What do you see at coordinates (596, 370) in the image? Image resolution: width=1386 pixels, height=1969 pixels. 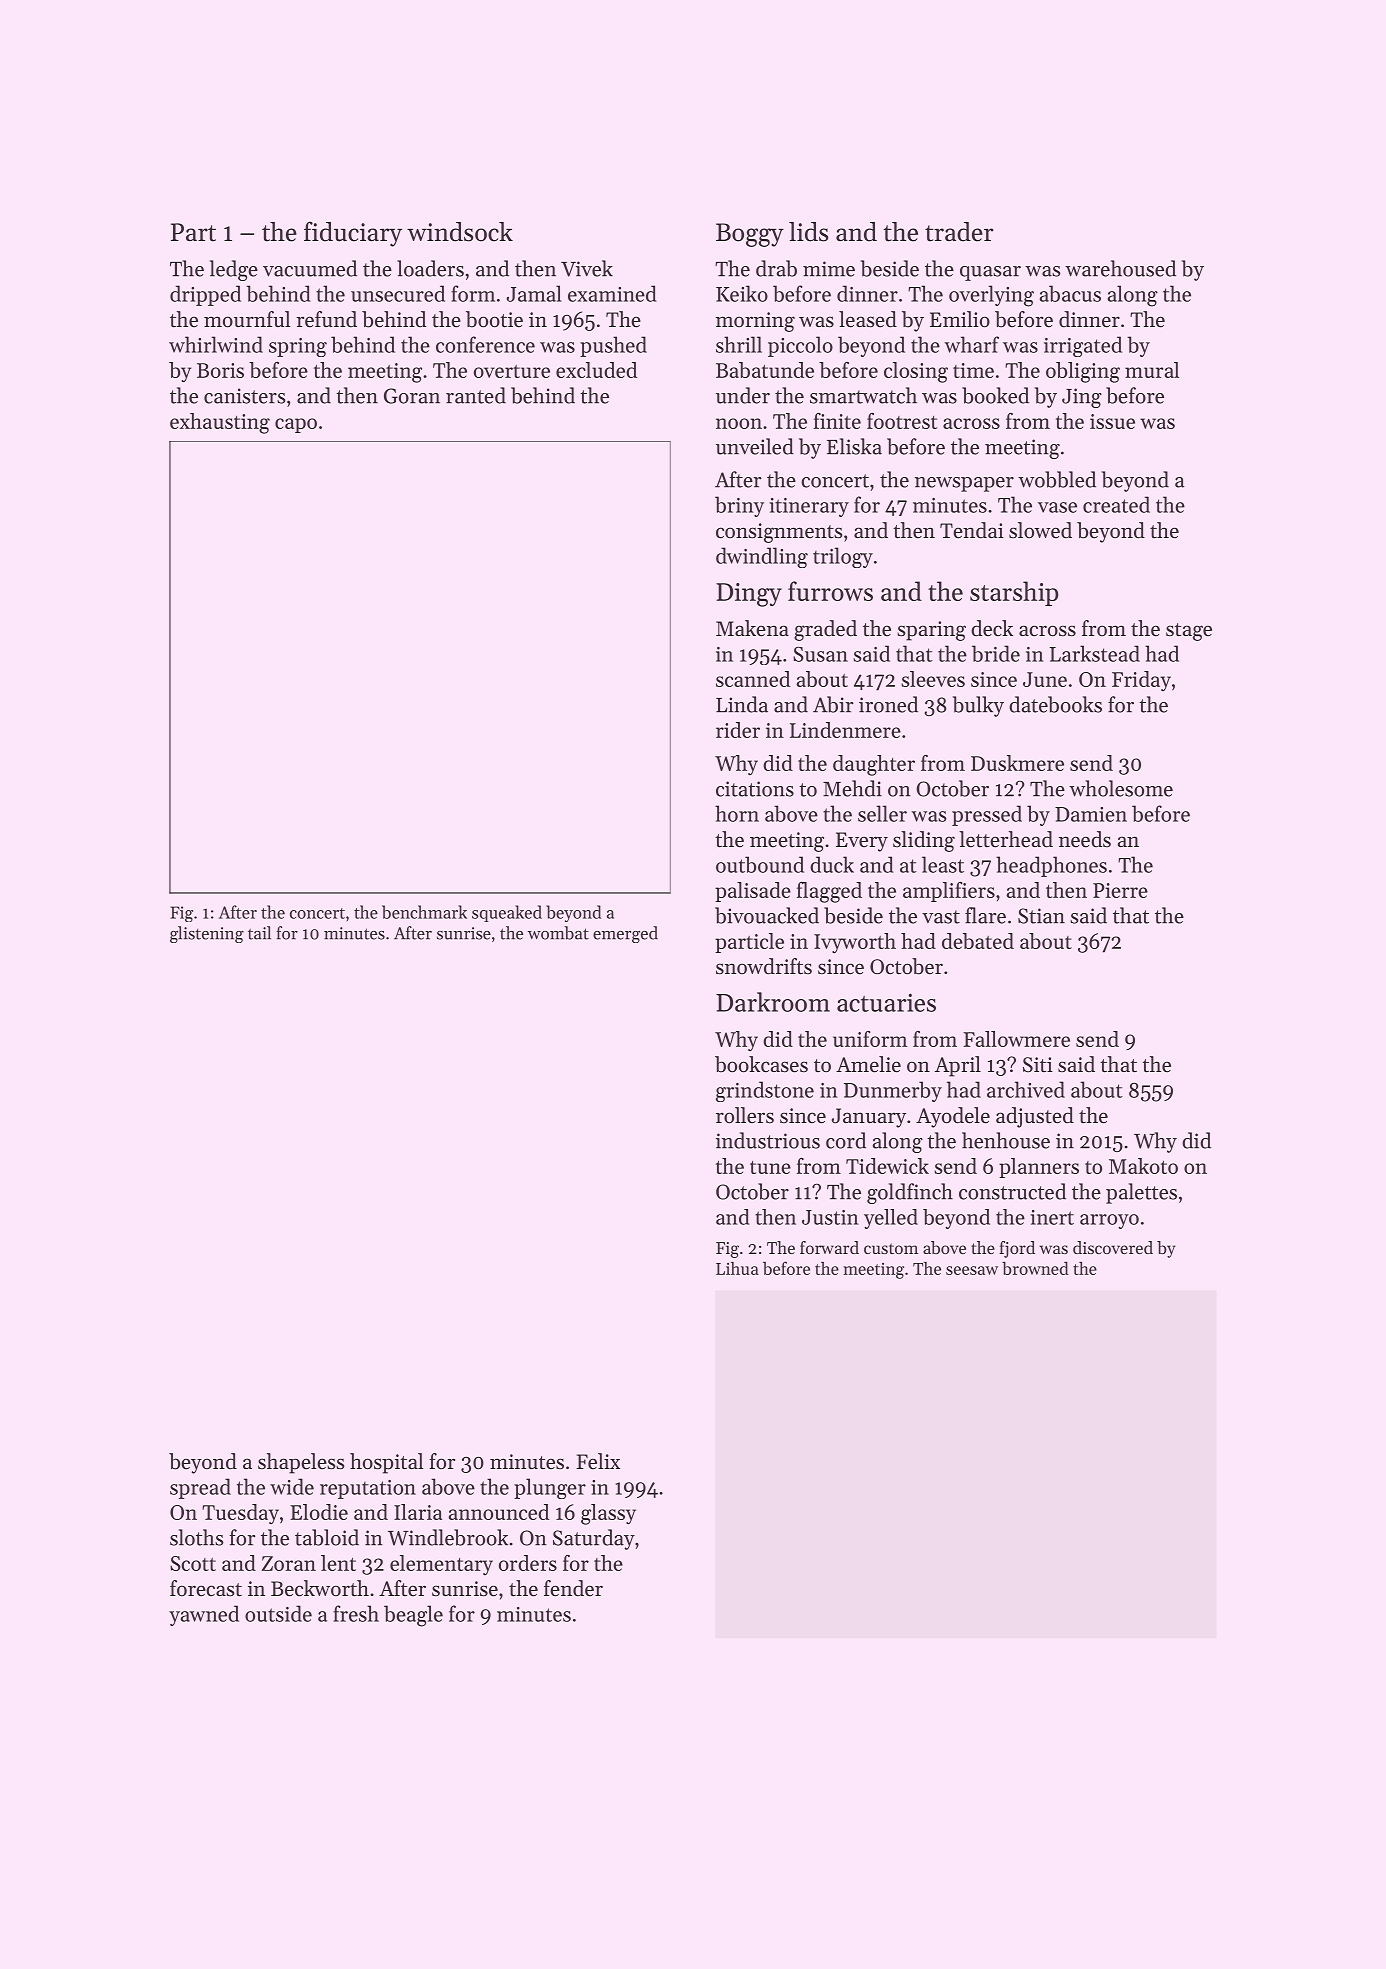 I see `excluded` at bounding box center [596, 370].
